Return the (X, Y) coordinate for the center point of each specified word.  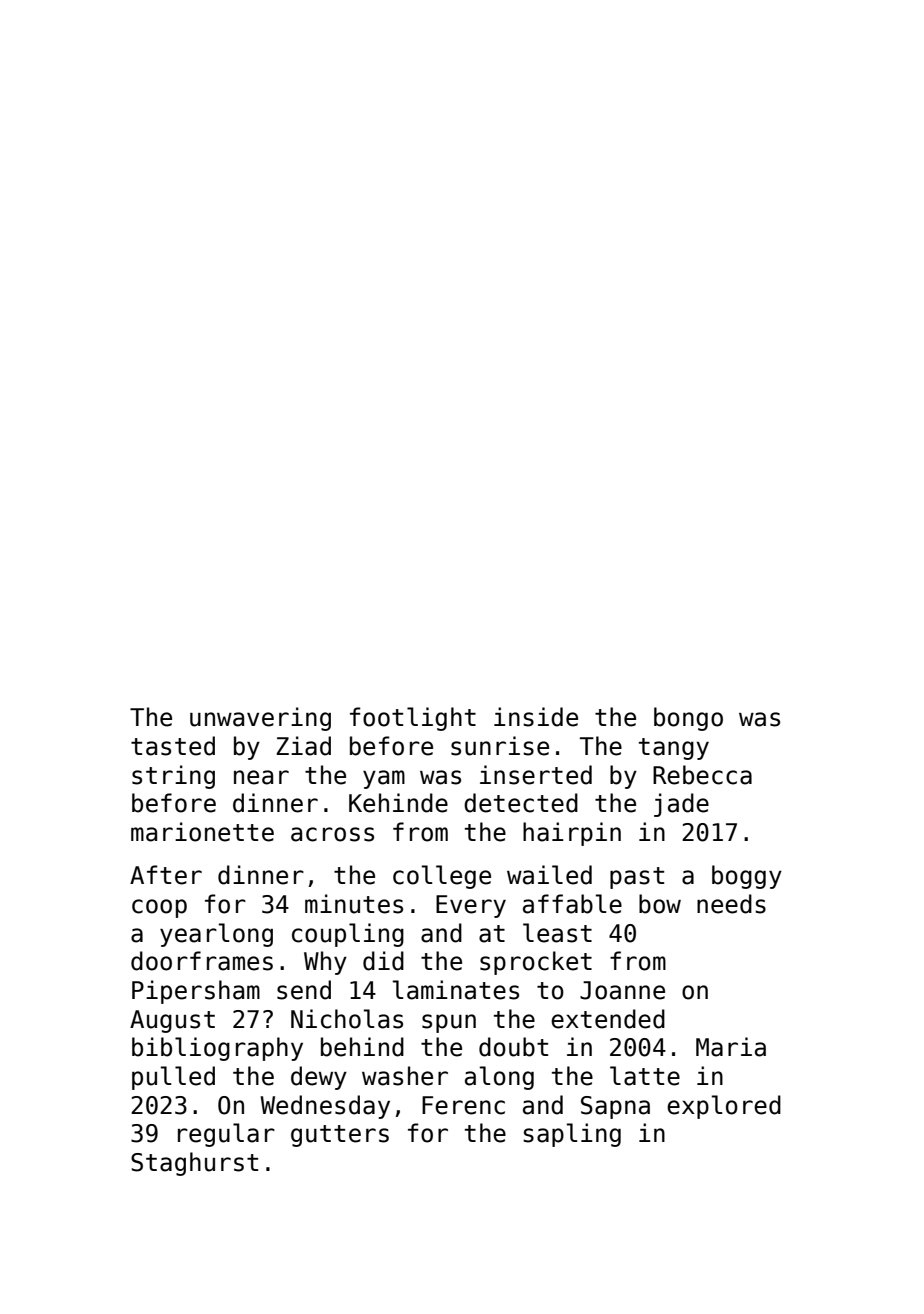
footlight (413, 719)
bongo (688, 719)
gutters (340, 1136)
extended (608, 1019)
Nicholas (347, 1019)
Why (325, 963)
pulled (173, 1078)
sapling (572, 1135)
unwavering (260, 719)
